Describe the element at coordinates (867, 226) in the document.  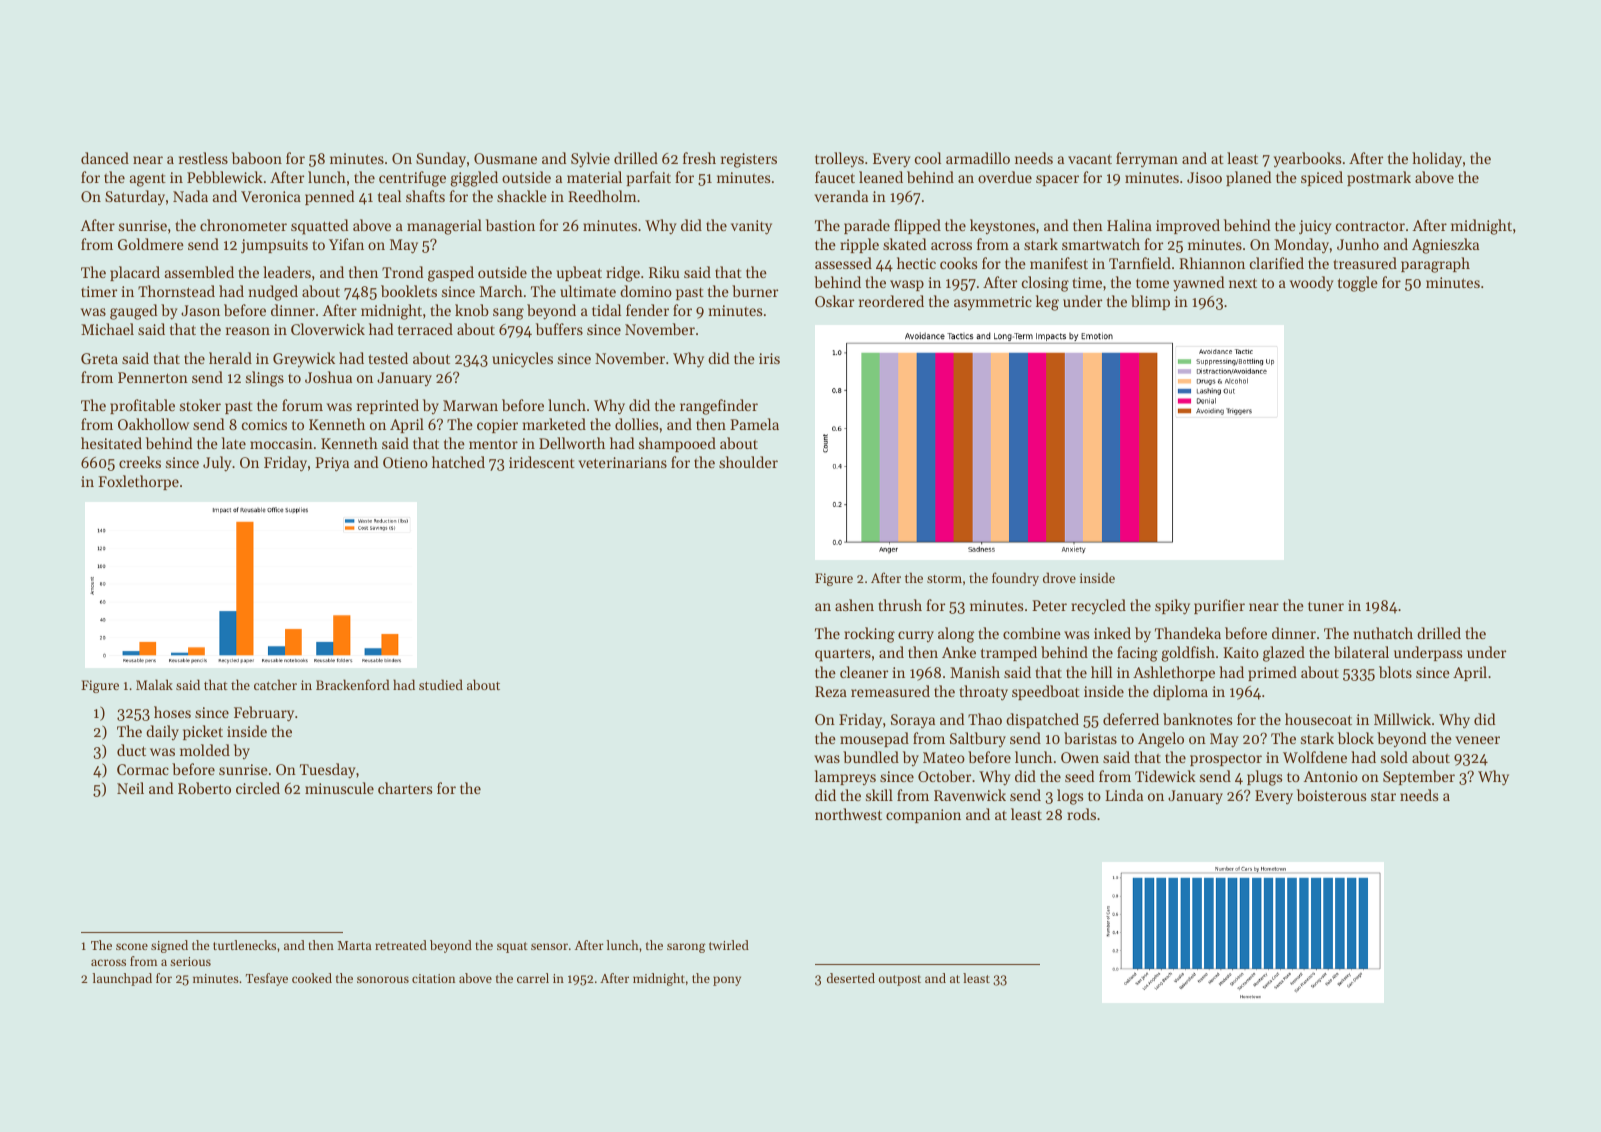
I see `parade` at that location.
